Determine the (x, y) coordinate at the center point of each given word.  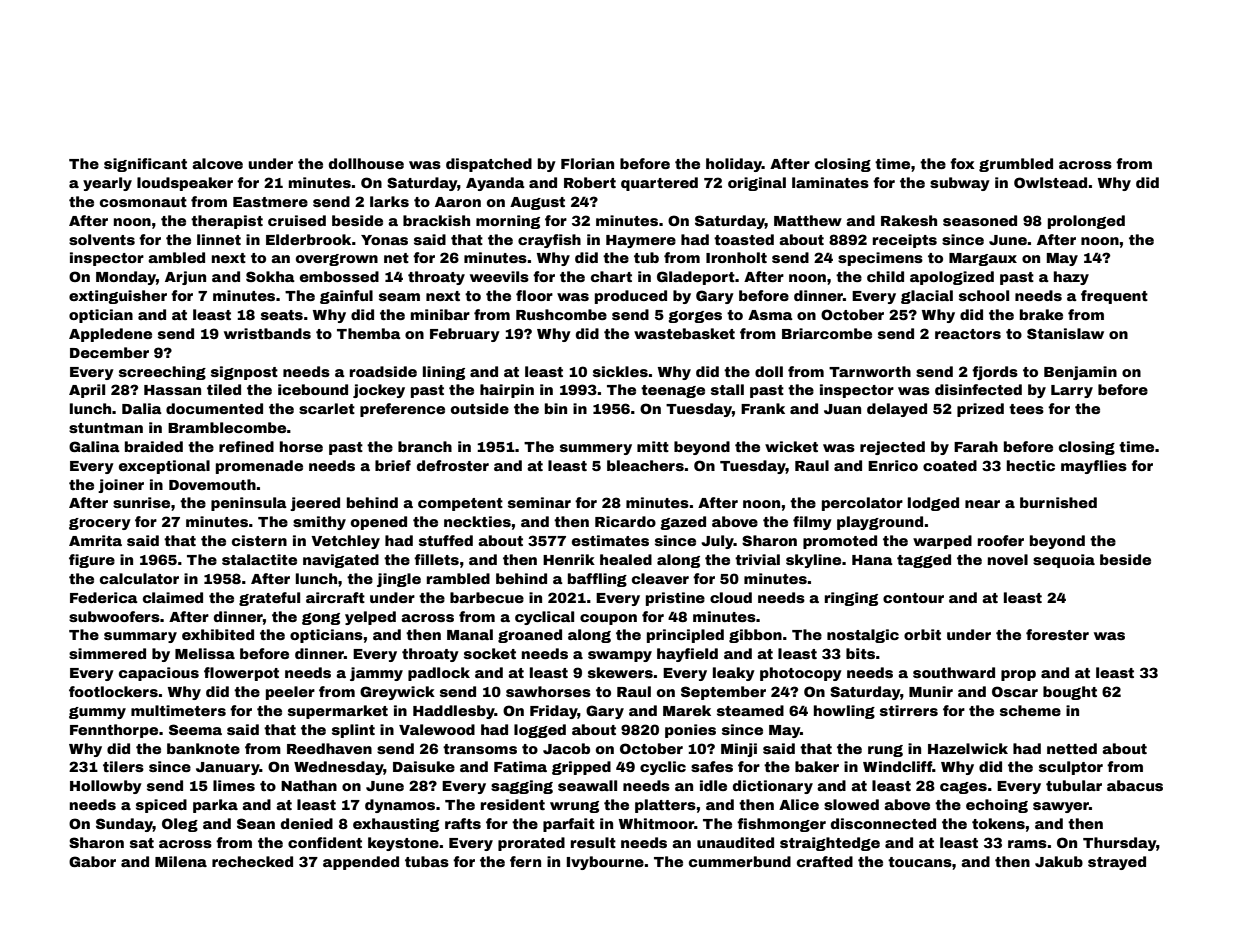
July (717, 542)
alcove (217, 163)
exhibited (218, 634)
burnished (1058, 502)
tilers (123, 766)
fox (962, 163)
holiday (734, 165)
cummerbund (740, 861)
